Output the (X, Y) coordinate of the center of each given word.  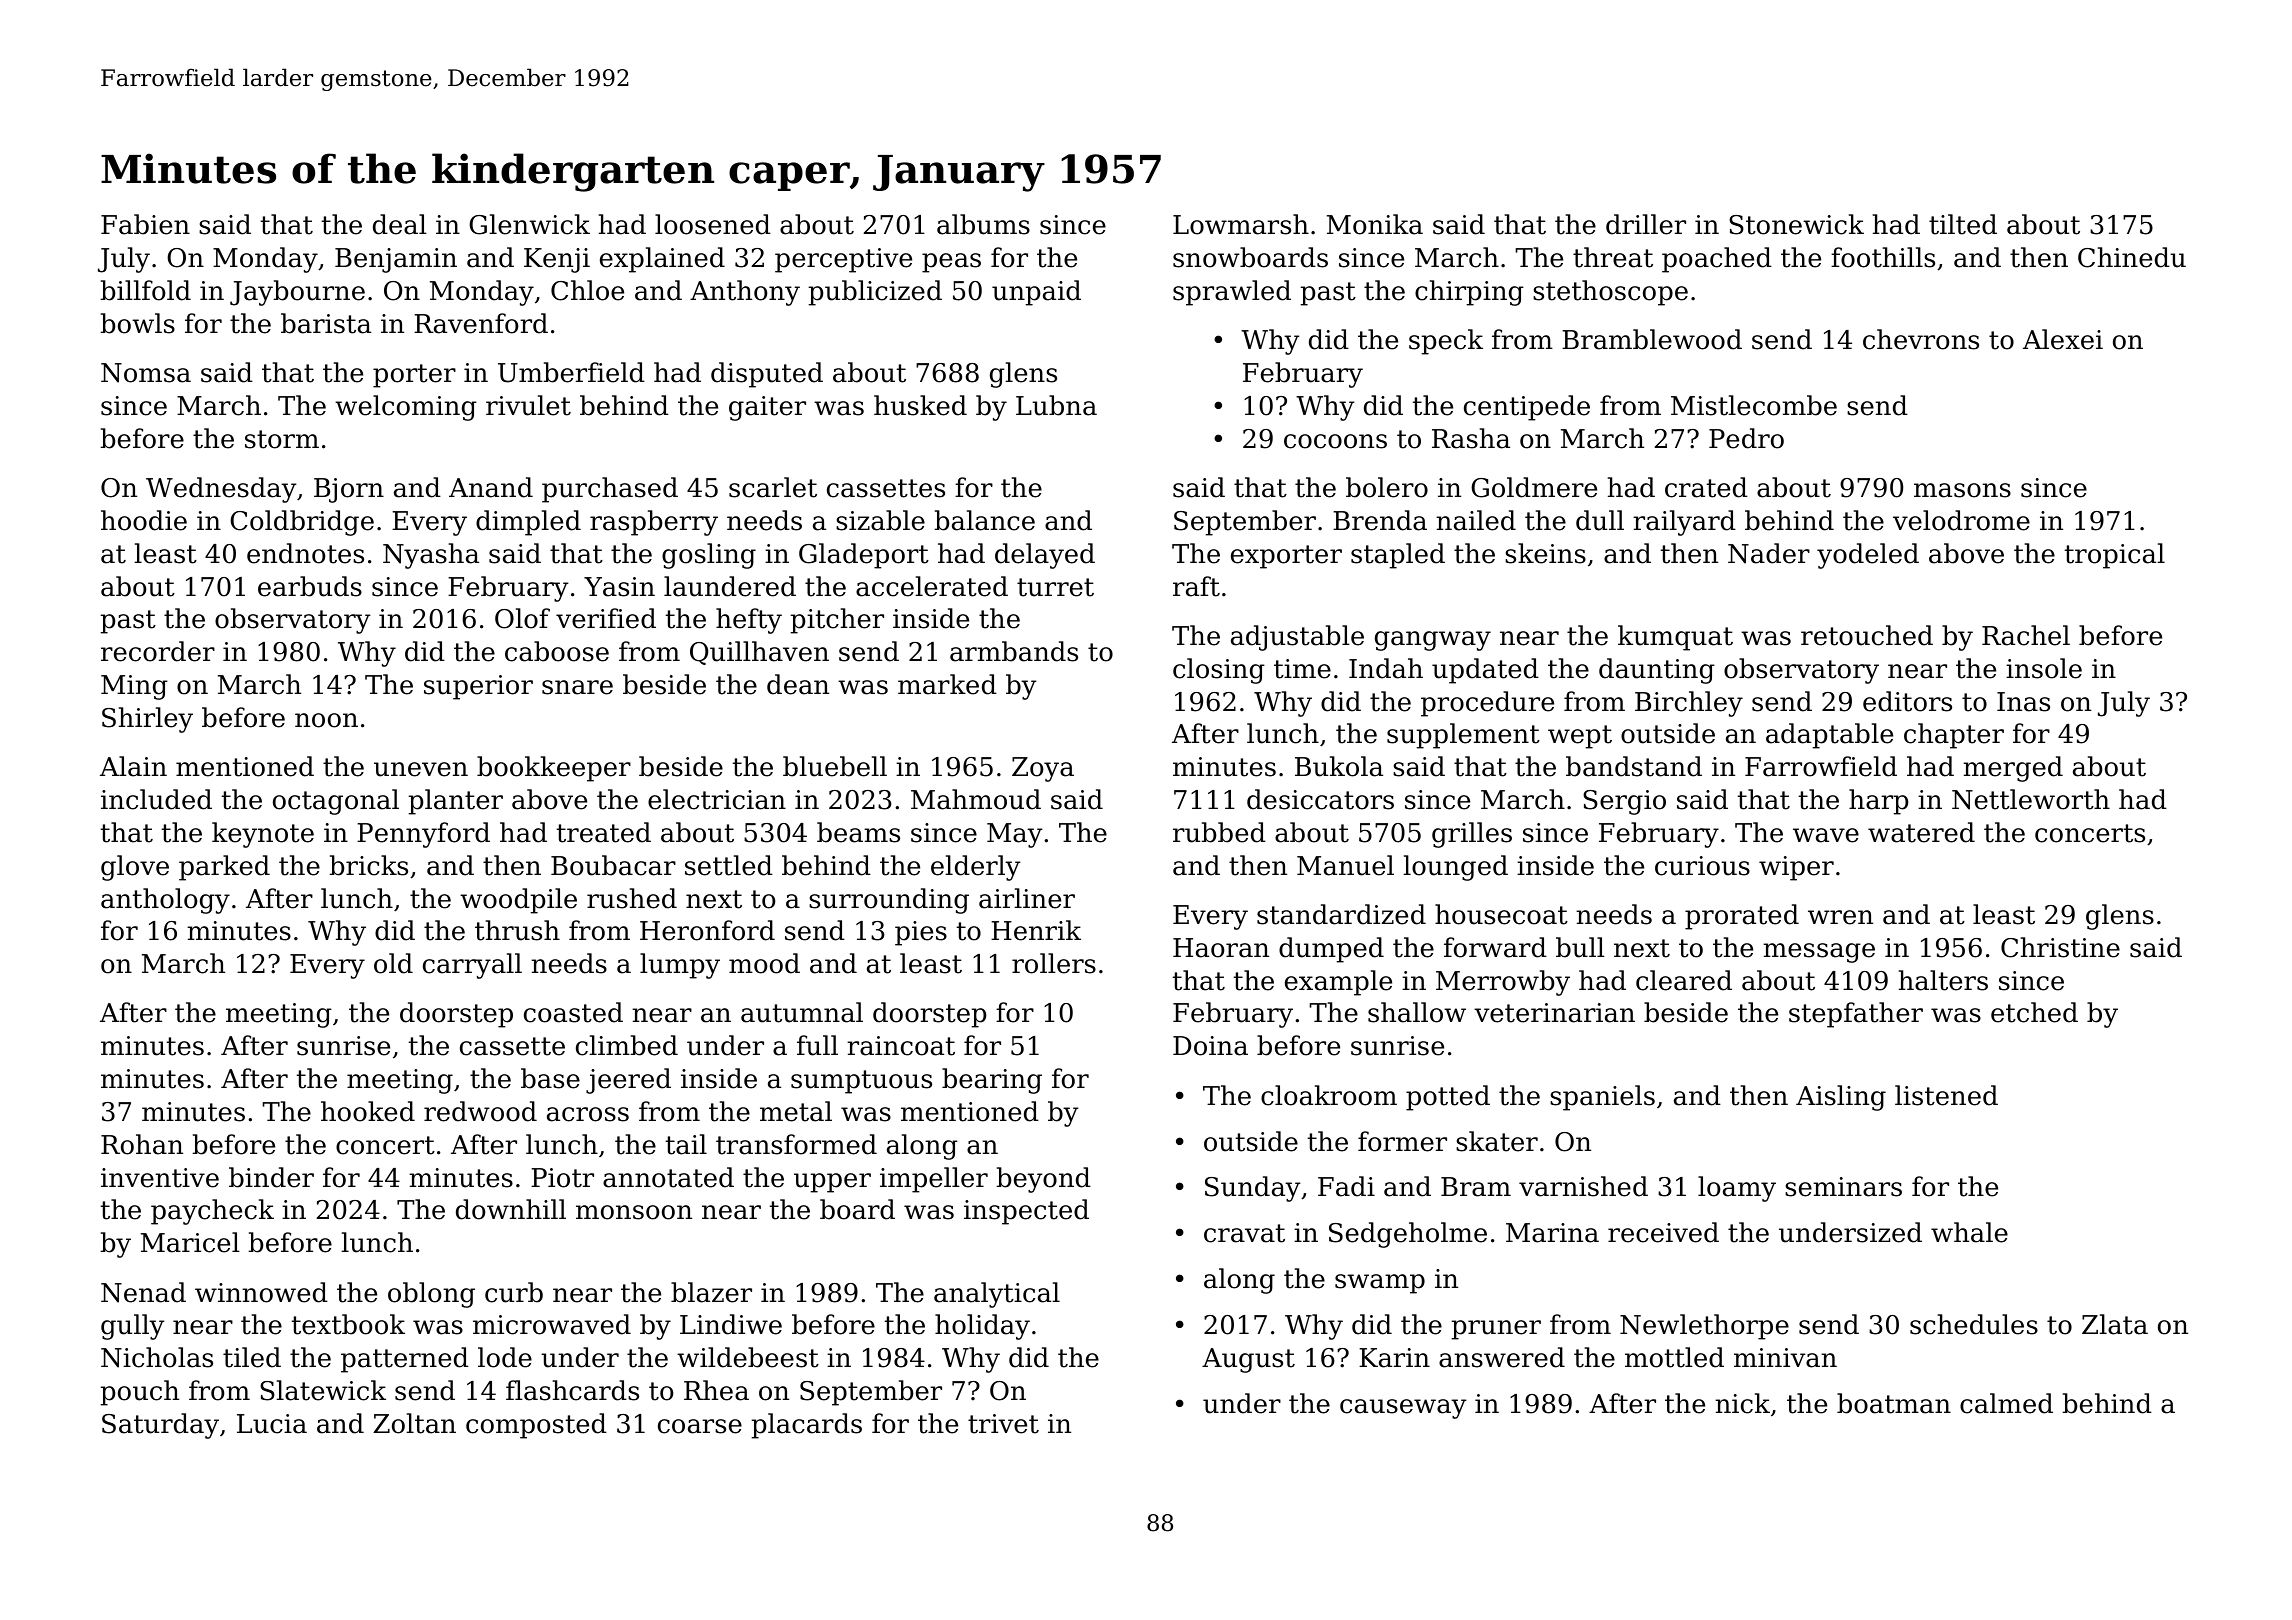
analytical (997, 1295)
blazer (711, 1292)
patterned (405, 1360)
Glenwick (529, 224)
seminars (1843, 1187)
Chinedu (2132, 257)
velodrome (1961, 520)
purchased (610, 490)
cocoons (1335, 441)
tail (686, 1144)
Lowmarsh (1241, 224)
